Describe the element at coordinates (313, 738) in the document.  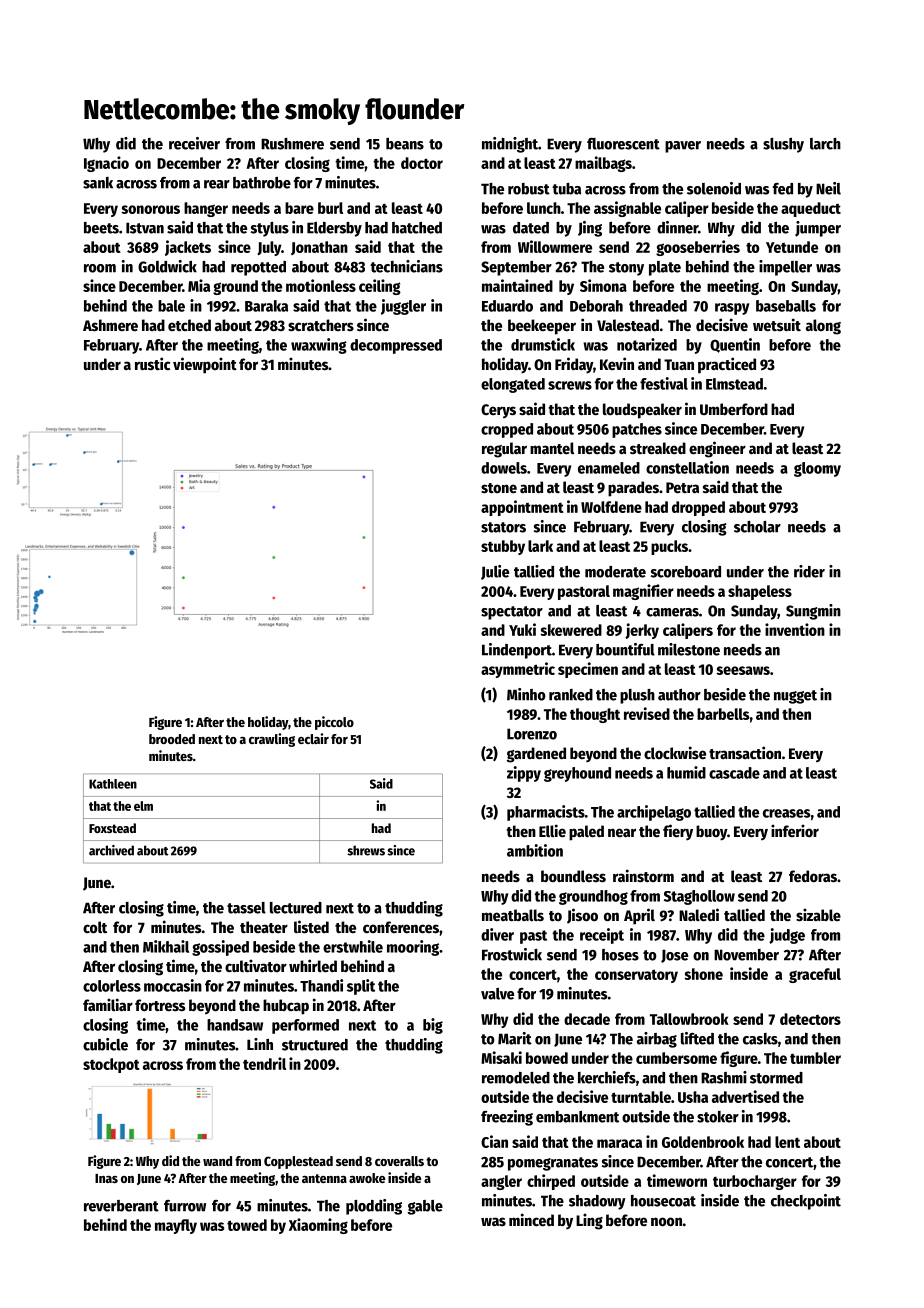
I see `eclair` at that location.
